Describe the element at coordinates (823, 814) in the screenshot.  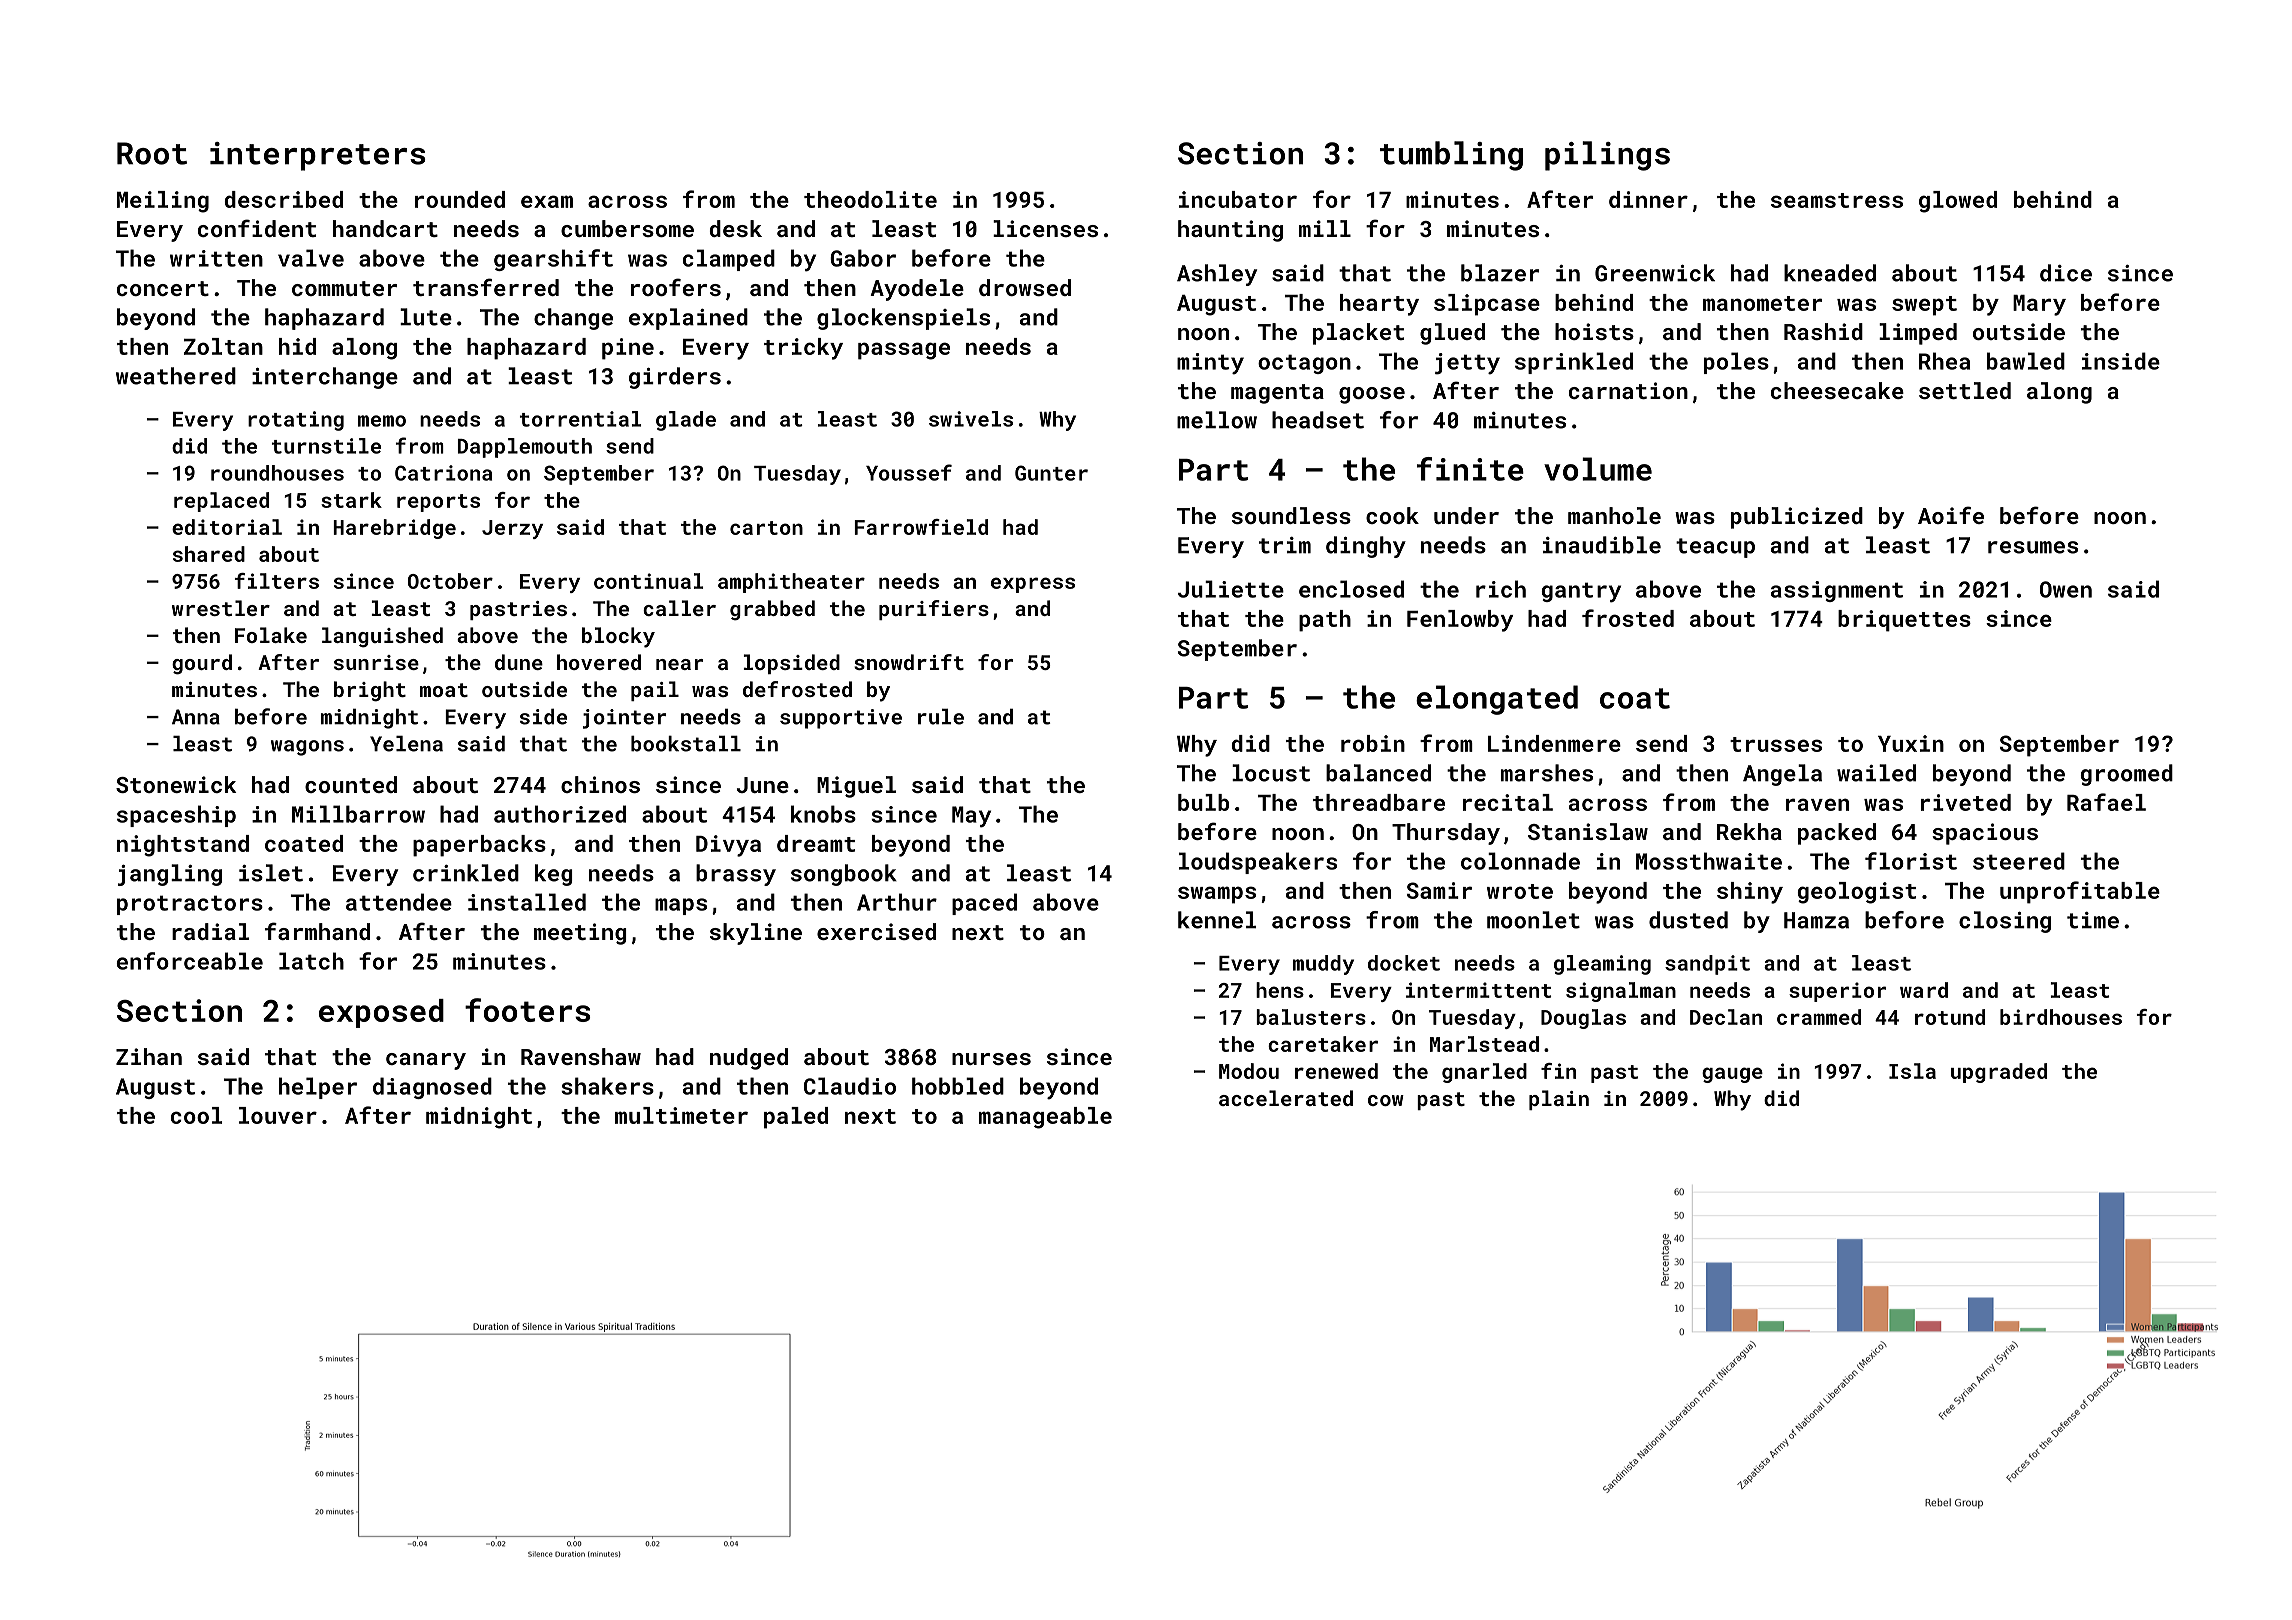
I see `knobs` at that location.
